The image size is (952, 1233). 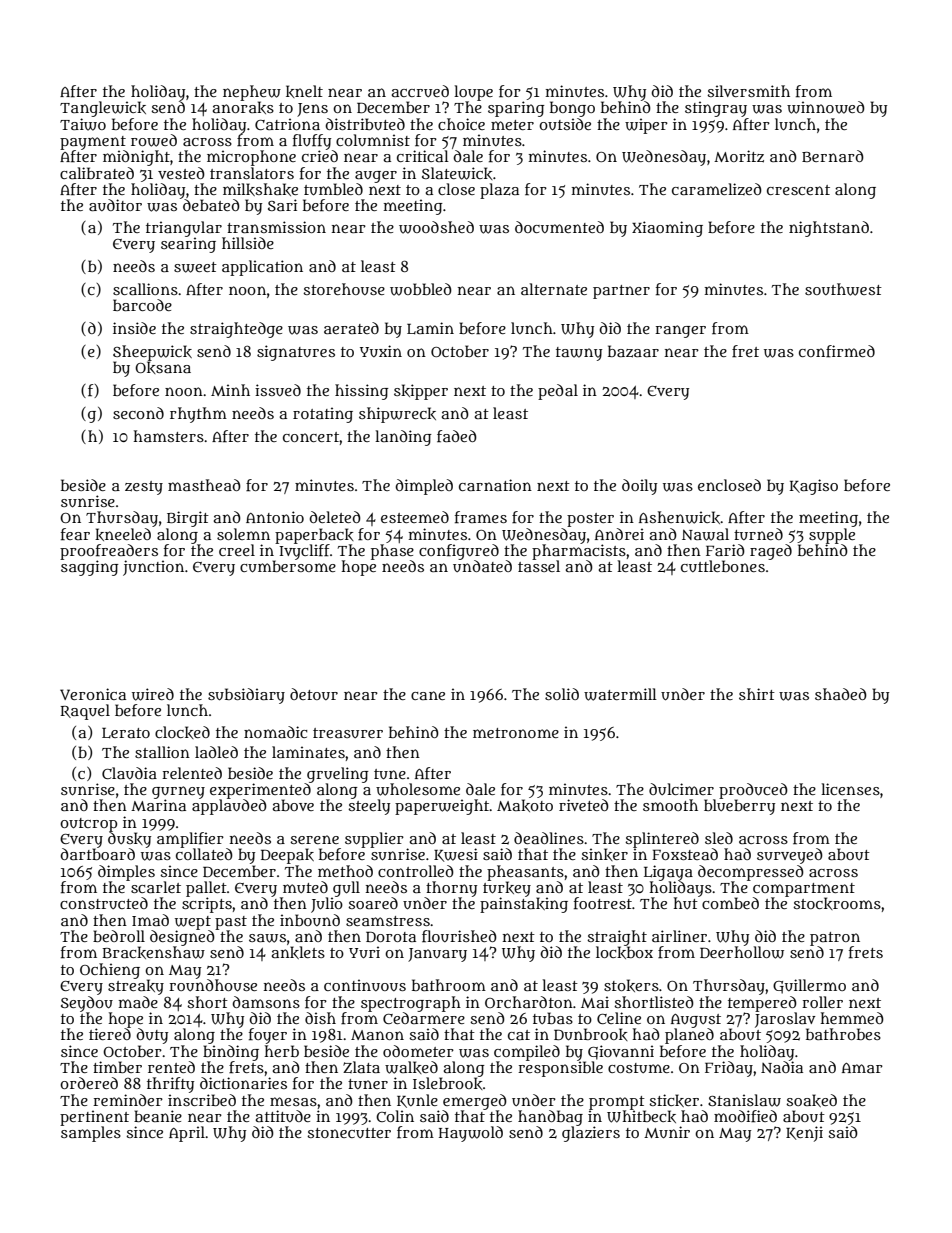 I want to click on caramelized, so click(x=717, y=189).
